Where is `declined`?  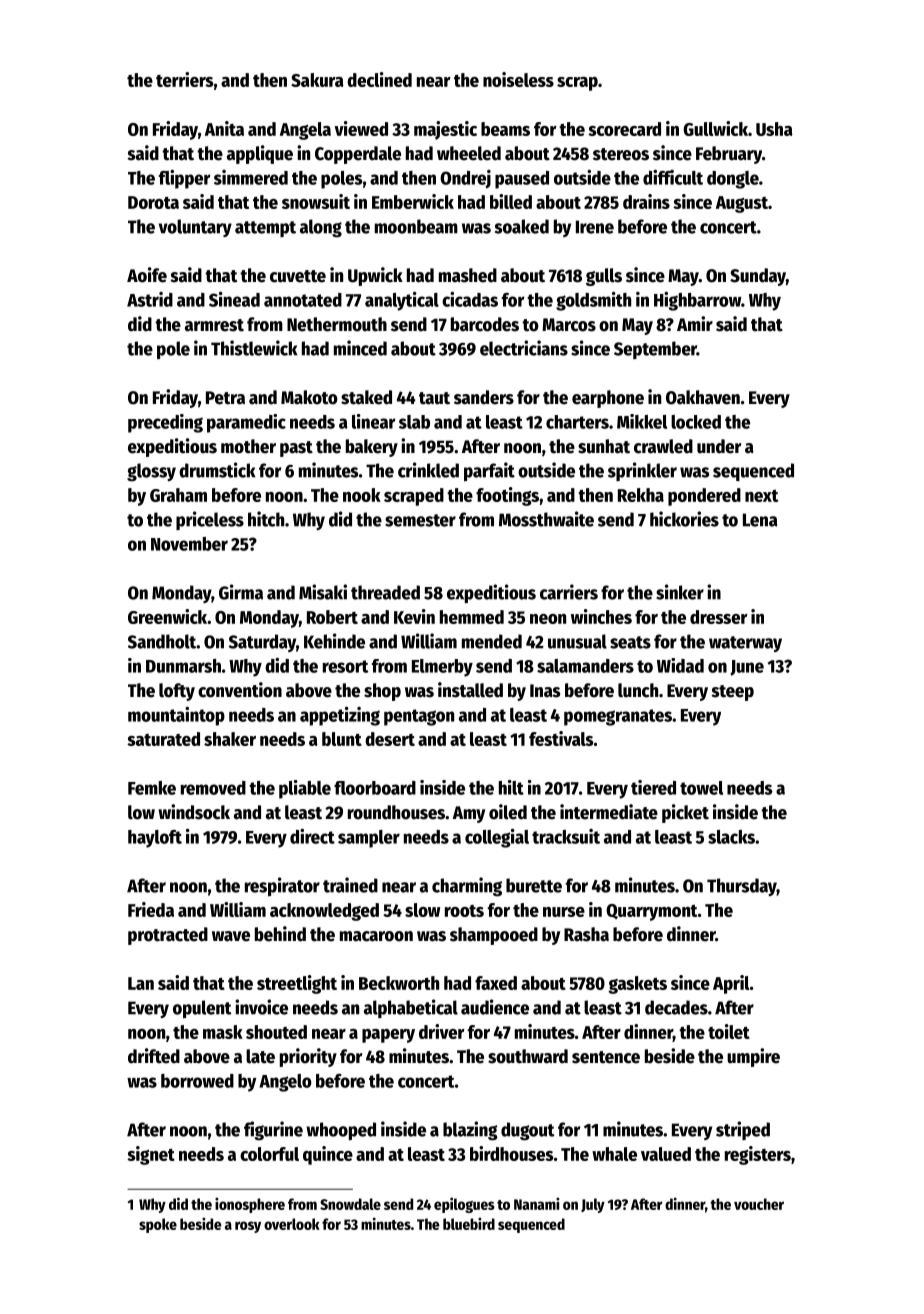
declined is located at coordinates (379, 79).
